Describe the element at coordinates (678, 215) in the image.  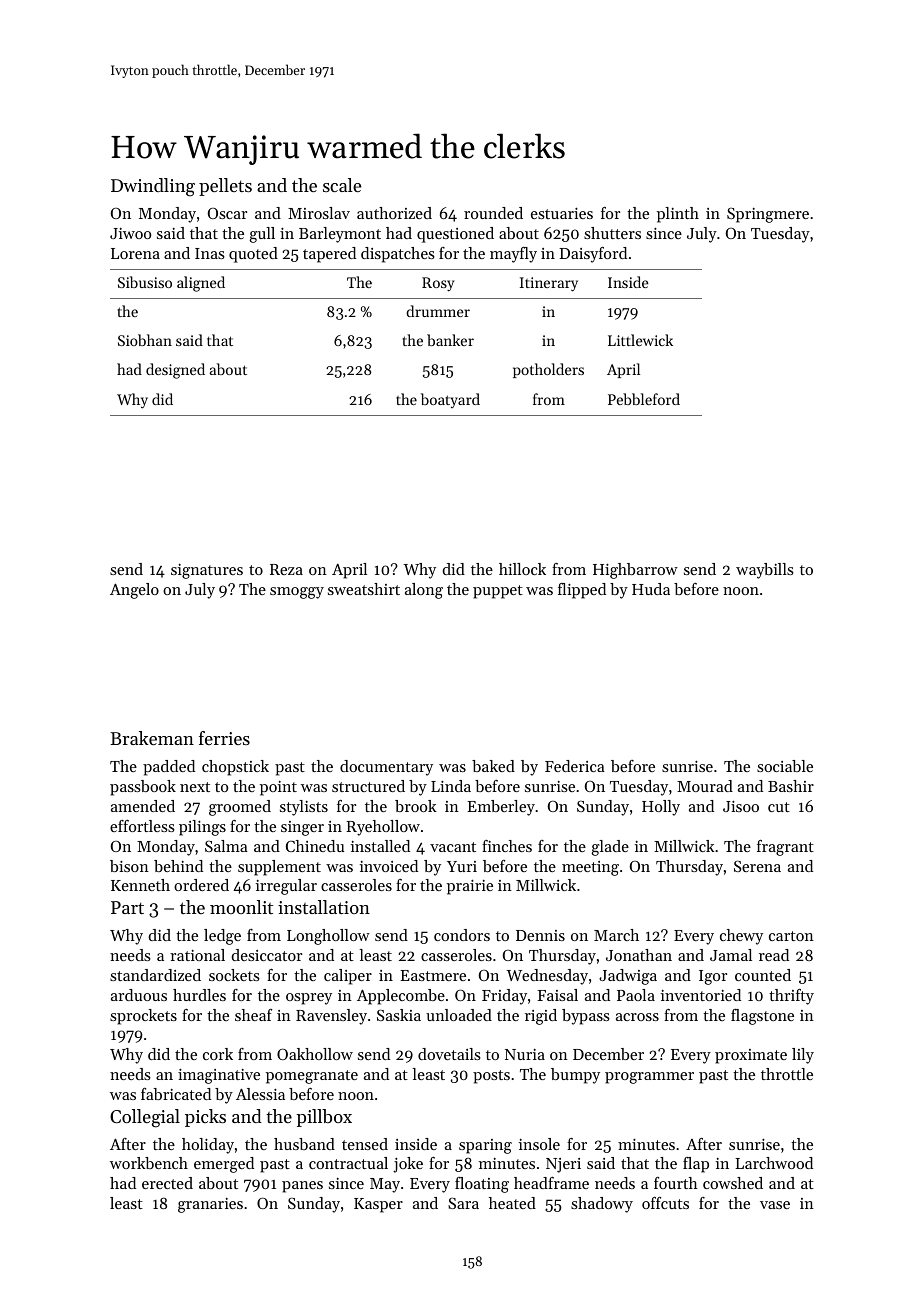
I see `plinth` at that location.
